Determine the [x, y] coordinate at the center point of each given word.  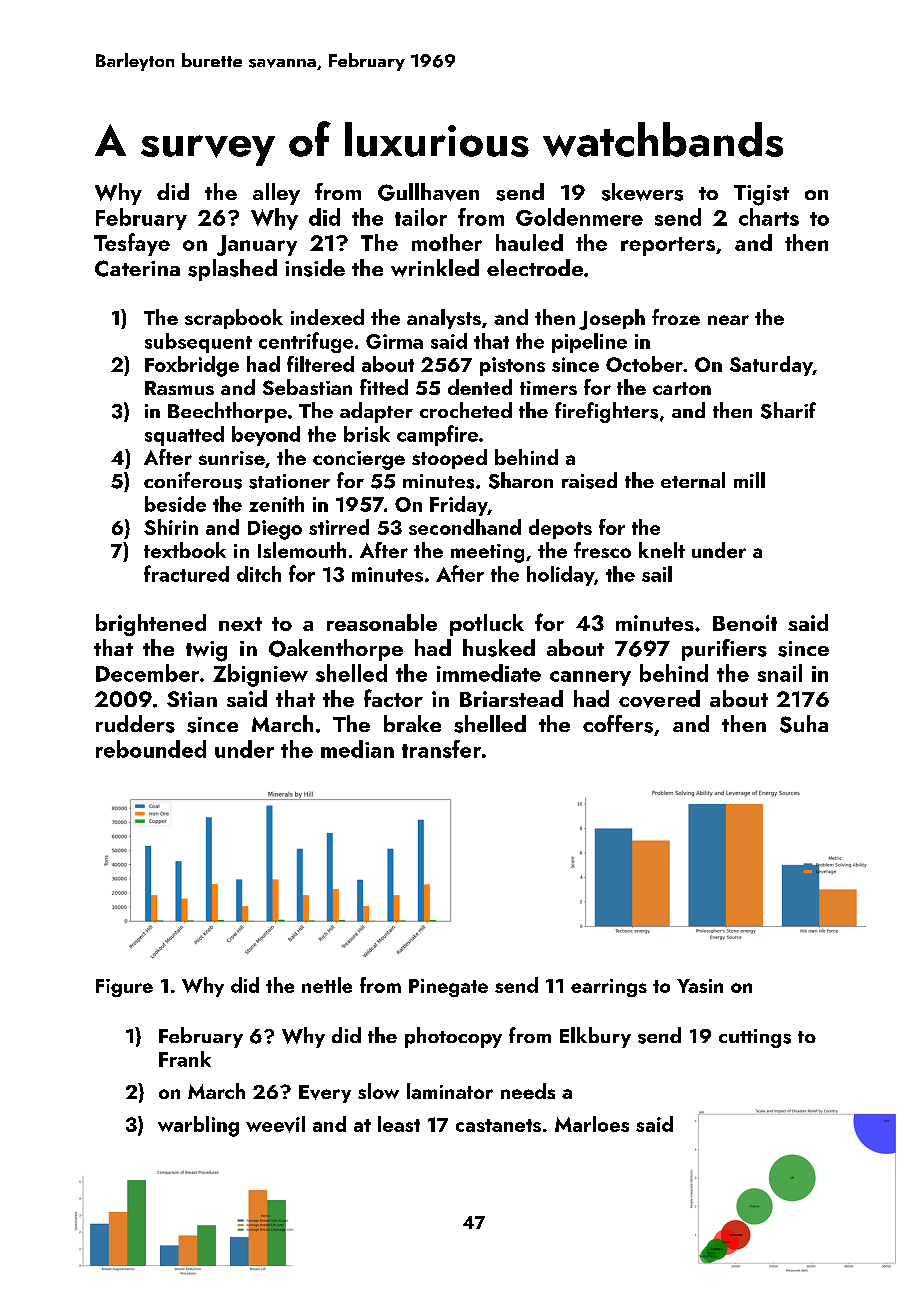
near [728, 320]
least [399, 1124]
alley [276, 194]
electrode [535, 267]
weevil [275, 1124]
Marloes [592, 1124]
